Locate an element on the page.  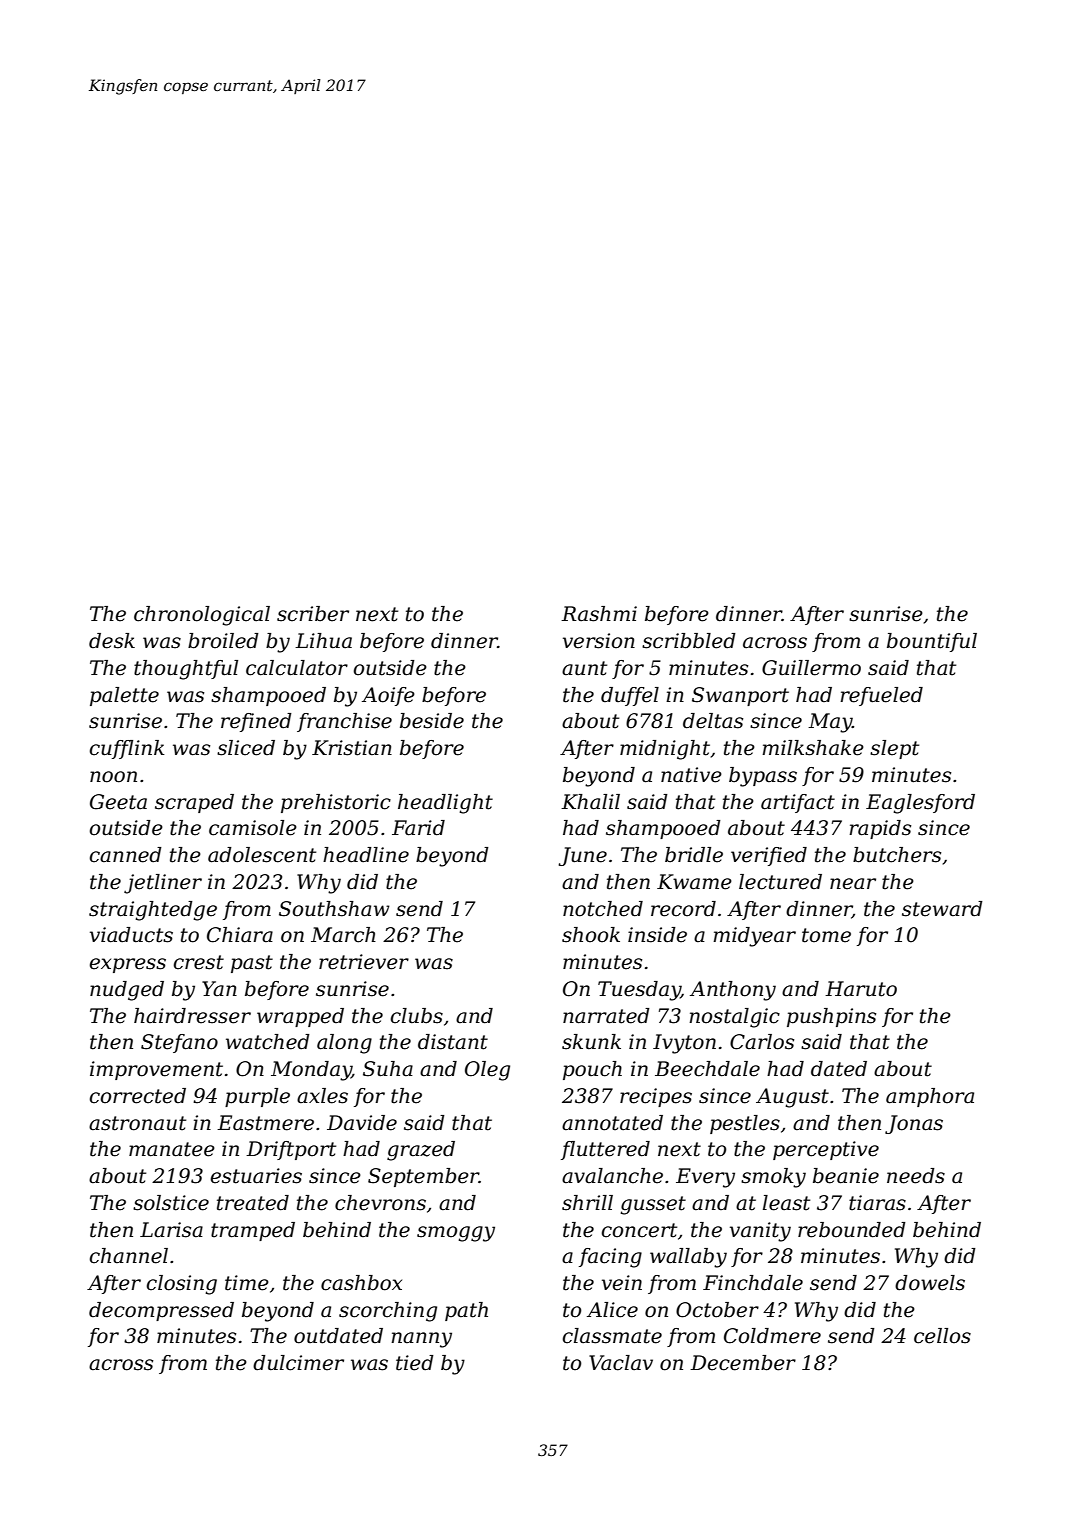
Tuesday is located at coordinates (639, 991).
